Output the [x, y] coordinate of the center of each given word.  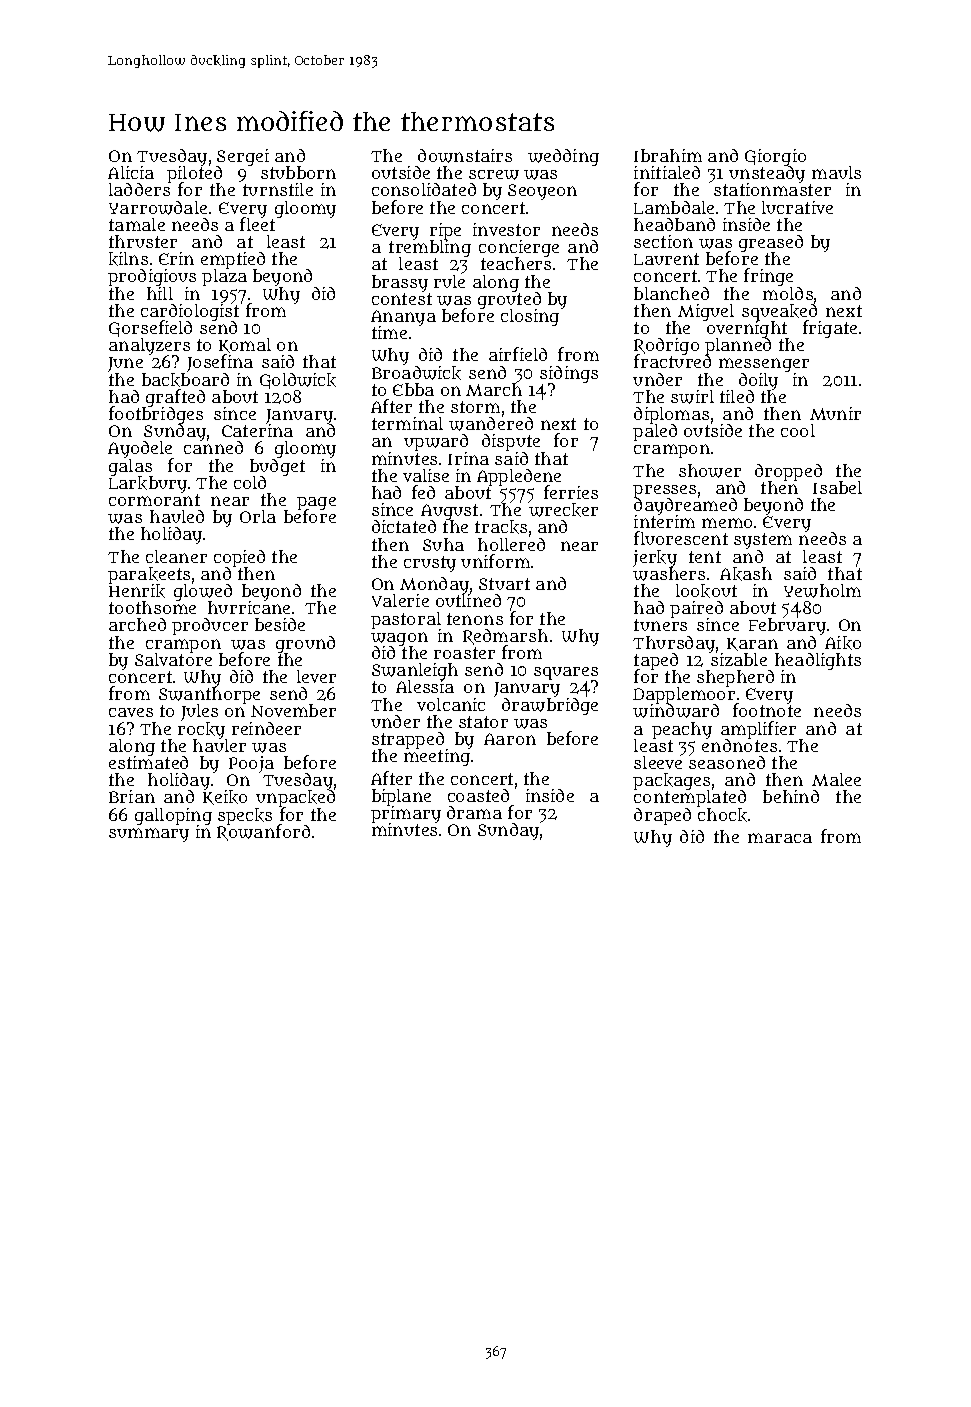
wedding [563, 157]
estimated [148, 762]
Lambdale [674, 207]
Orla [258, 516]
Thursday [674, 644]
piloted [194, 175]
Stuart [504, 584]
